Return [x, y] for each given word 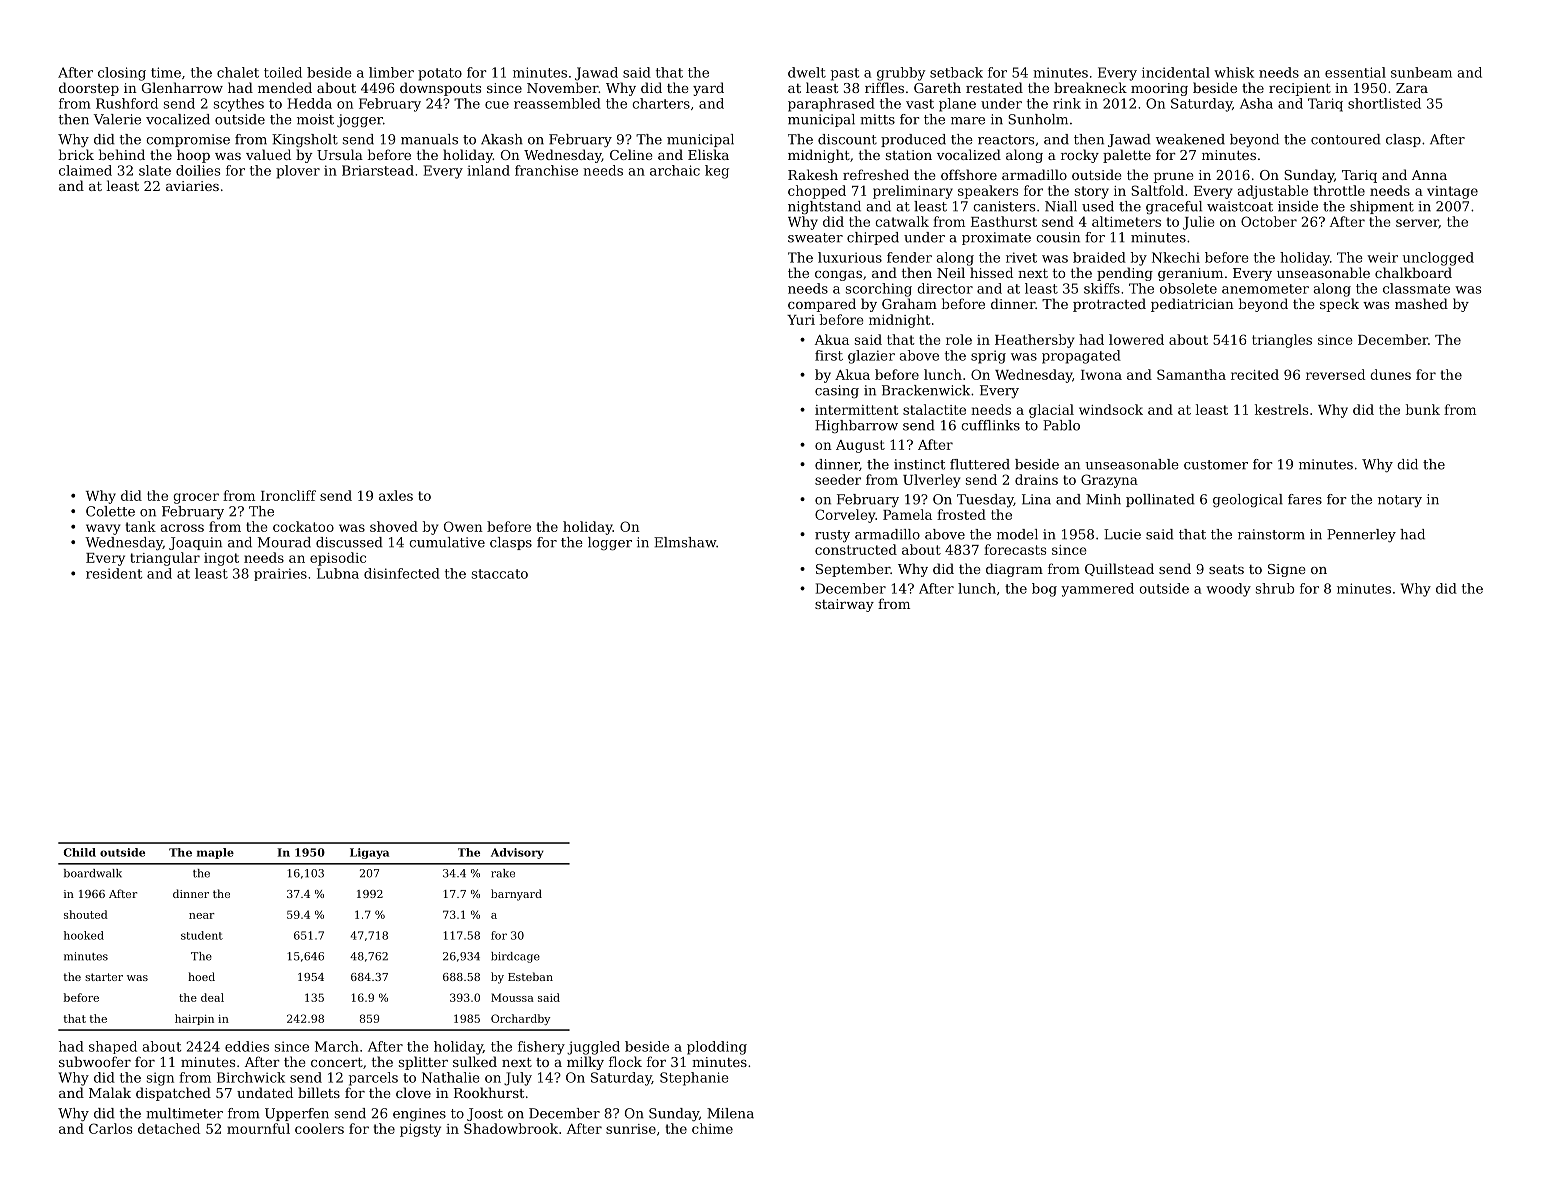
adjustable [1272, 192]
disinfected [402, 573]
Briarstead [378, 170]
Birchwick [251, 1077]
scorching [879, 290]
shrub [1275, 588]
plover [298, 172]
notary [1400, 501]
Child [79, 852]
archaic [675, 170]
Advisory [517, 853]
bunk [1422, 409]
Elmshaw [685, 542]
